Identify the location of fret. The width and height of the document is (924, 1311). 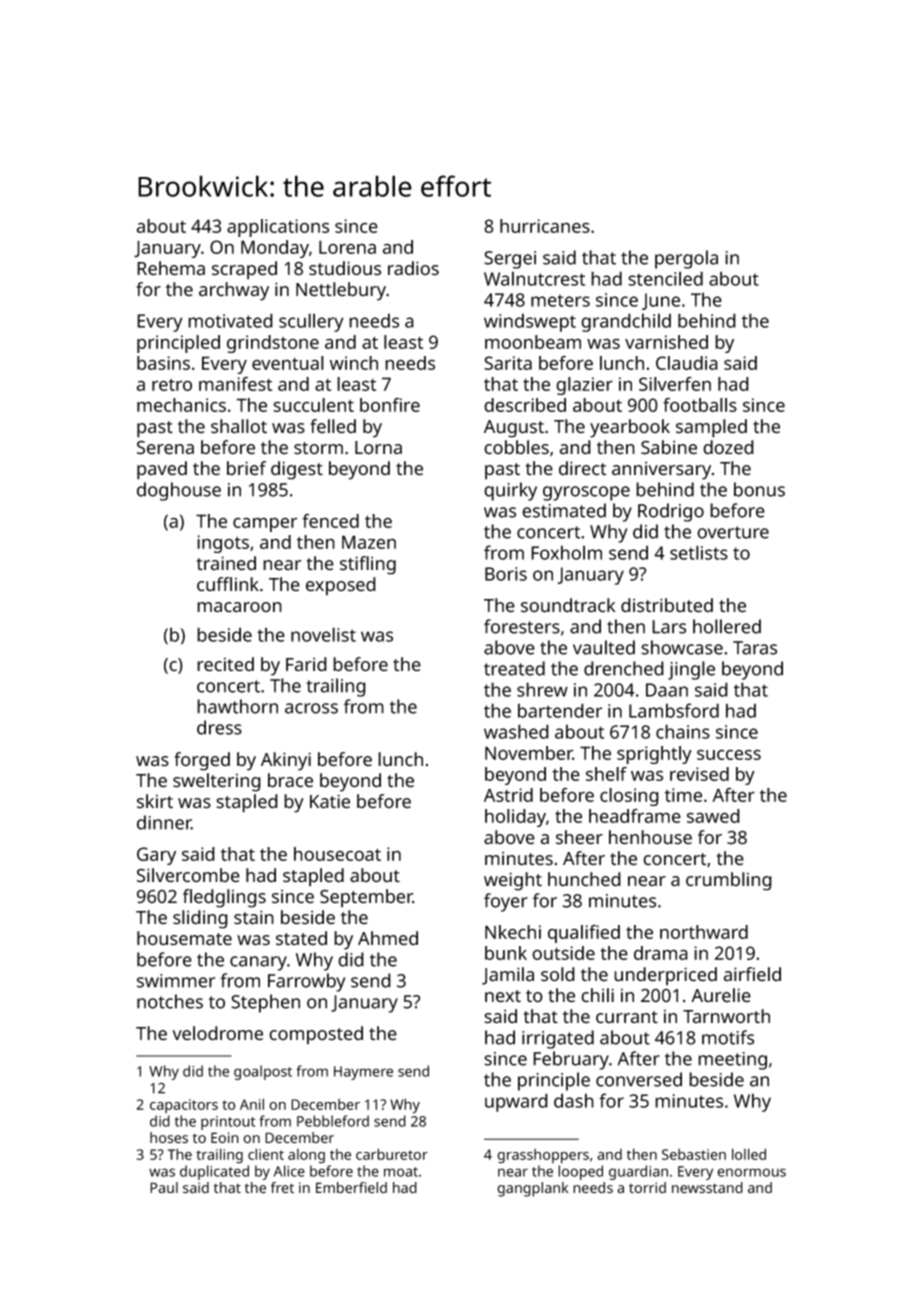
(282, 1188).
